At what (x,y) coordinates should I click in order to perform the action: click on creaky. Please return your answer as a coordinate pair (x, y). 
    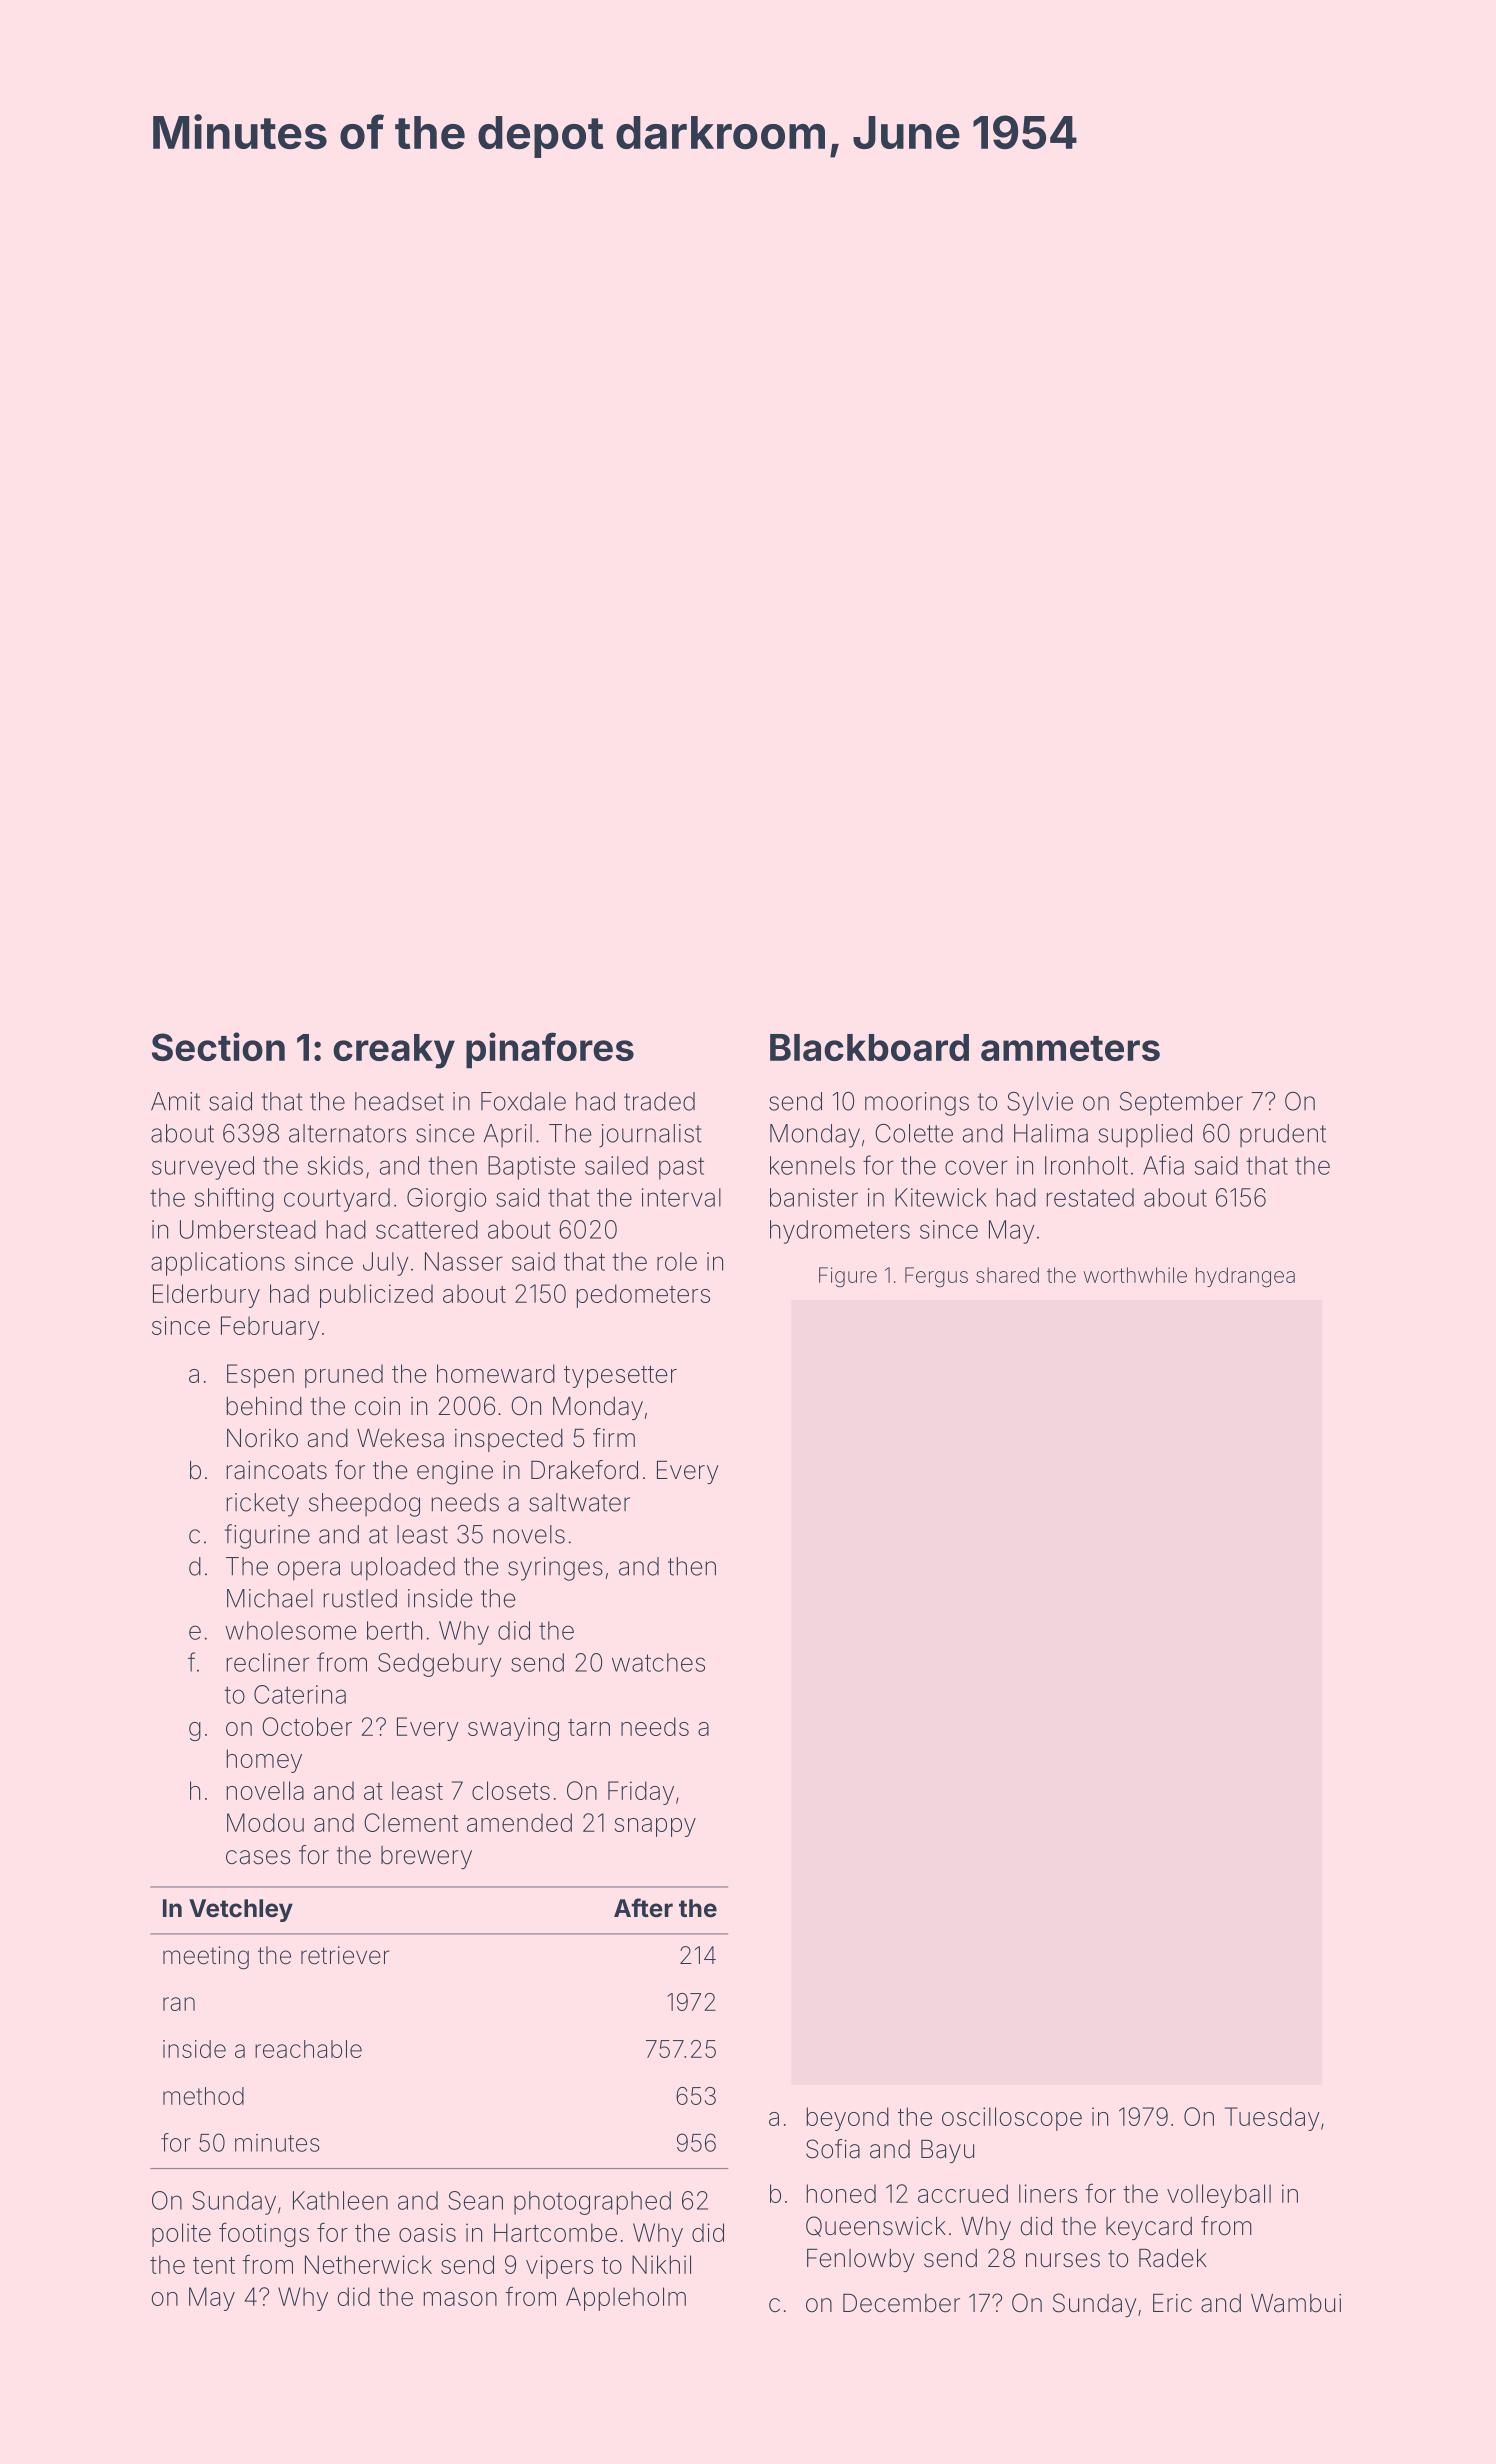
    Looking at the image, I should click on (394, 1051).
